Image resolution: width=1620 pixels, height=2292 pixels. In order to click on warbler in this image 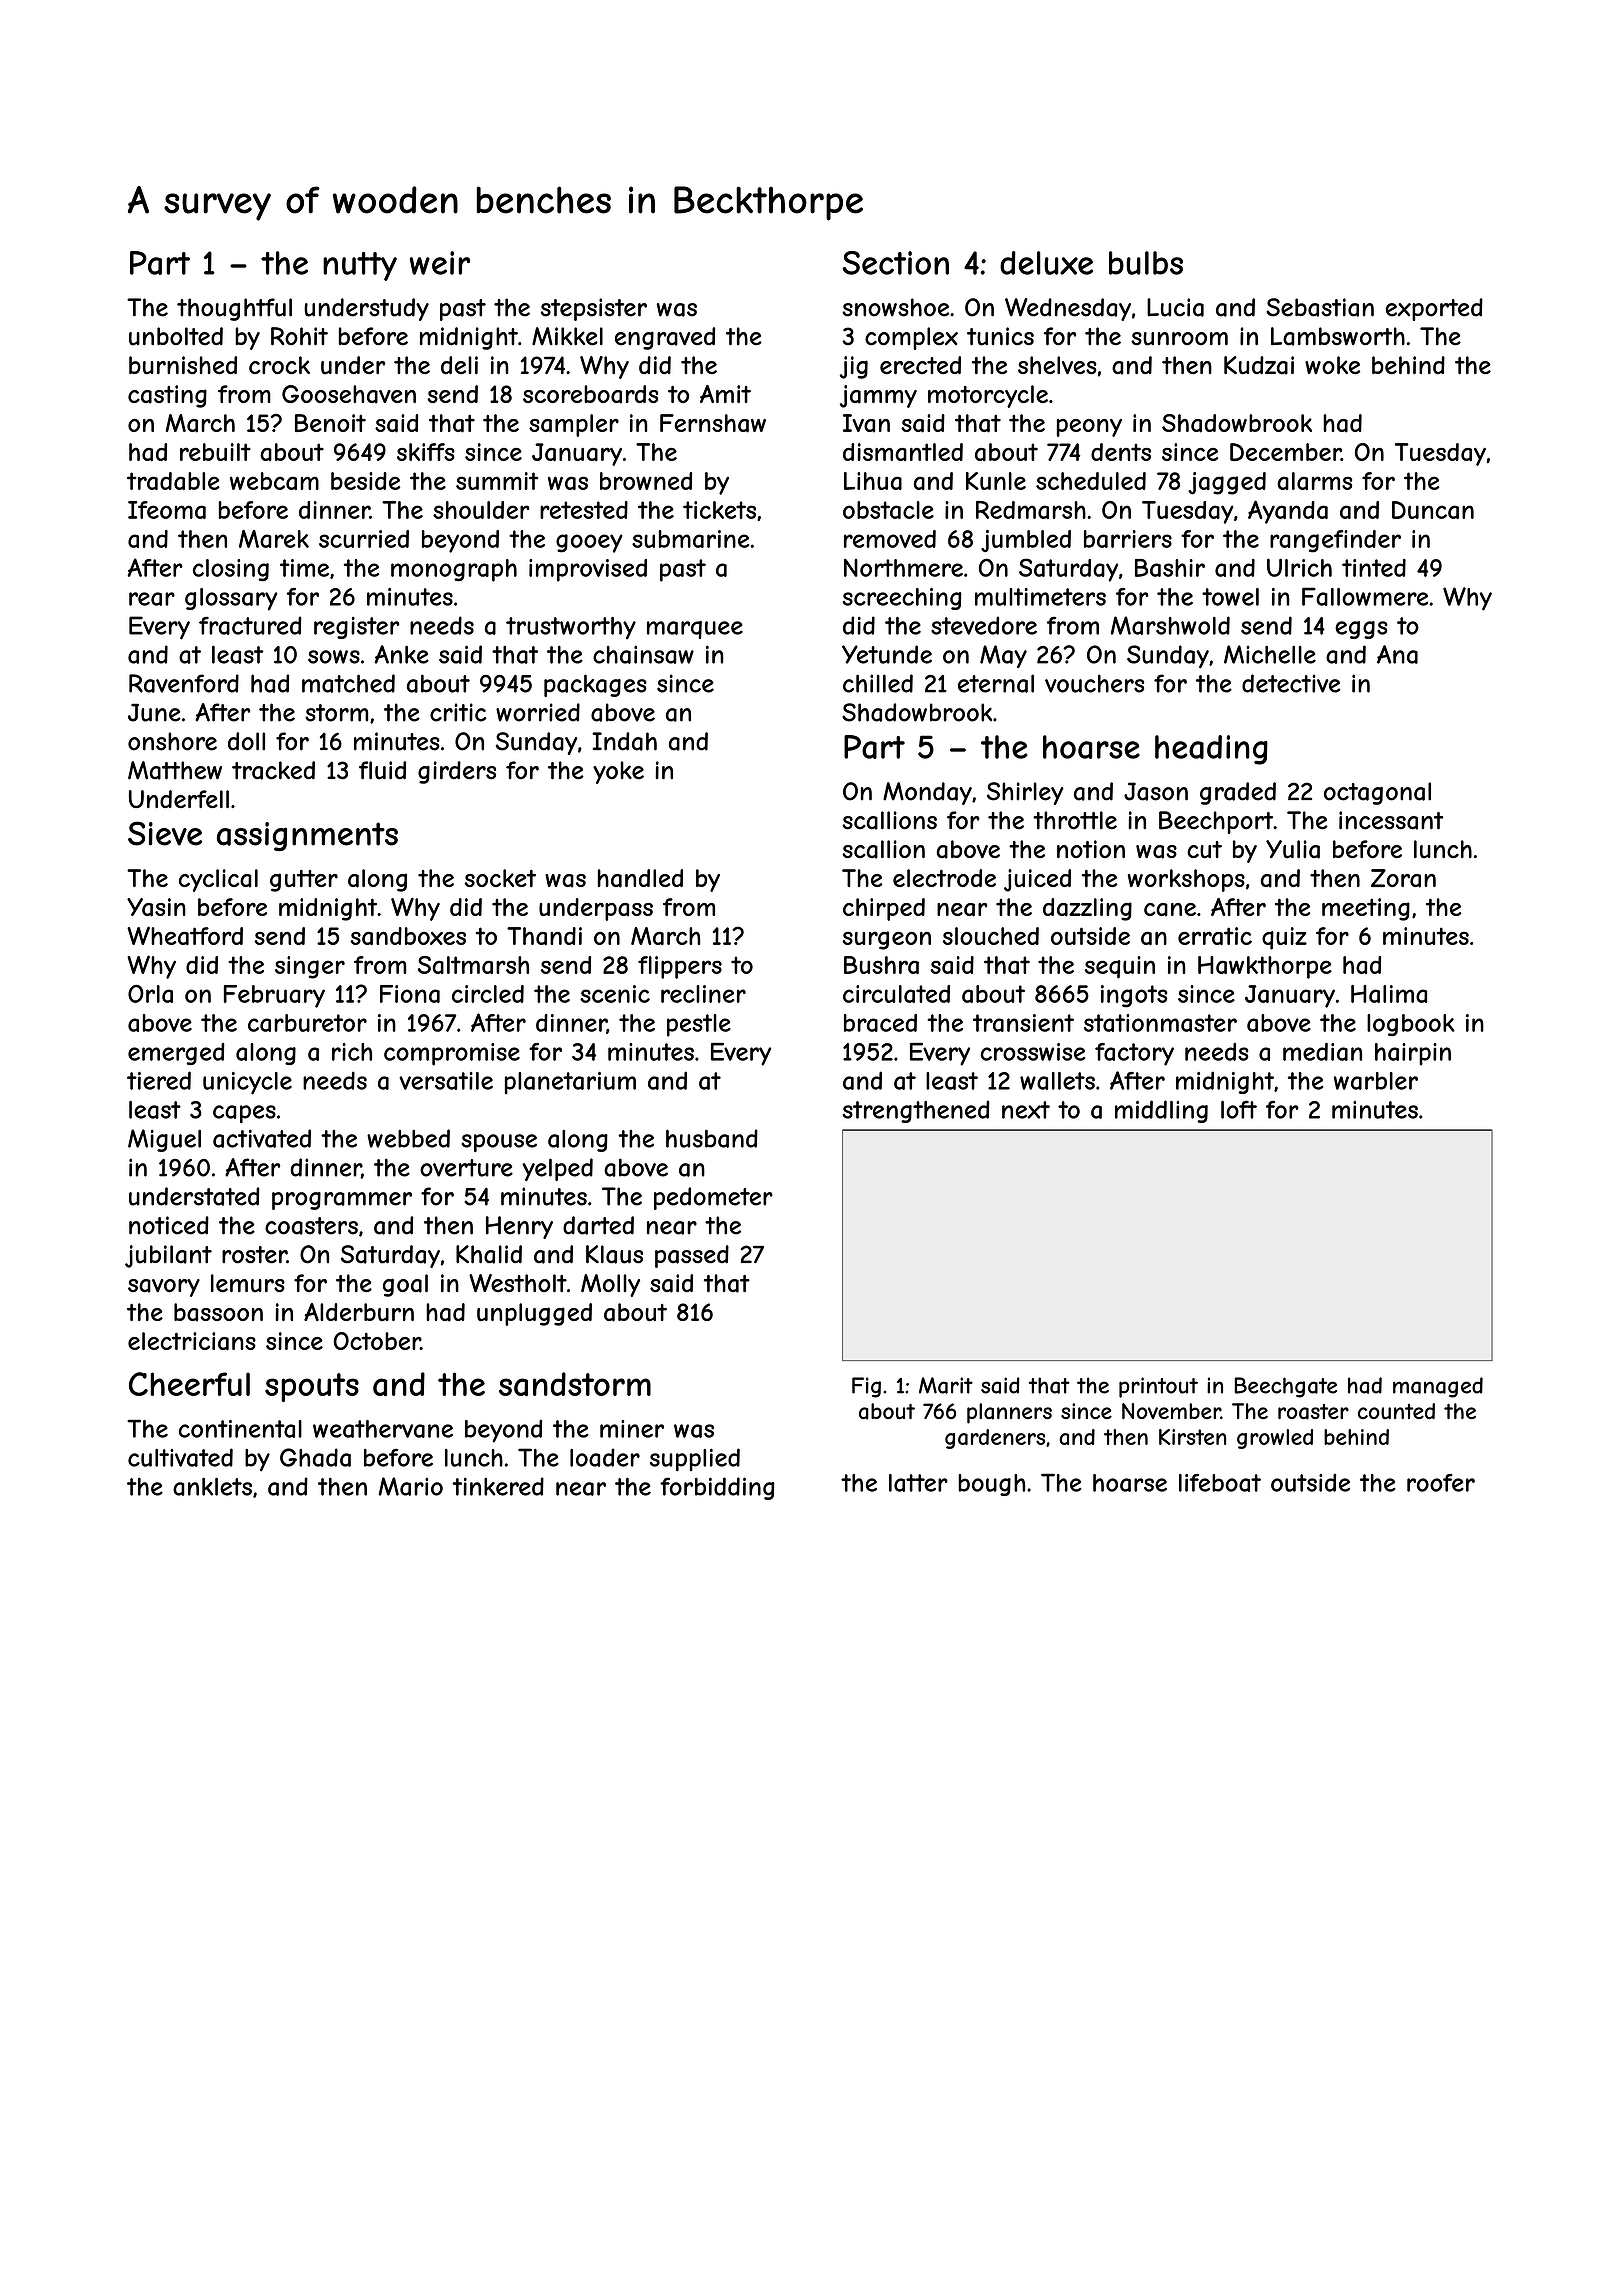, I will do `click(1376, 1081)`.
